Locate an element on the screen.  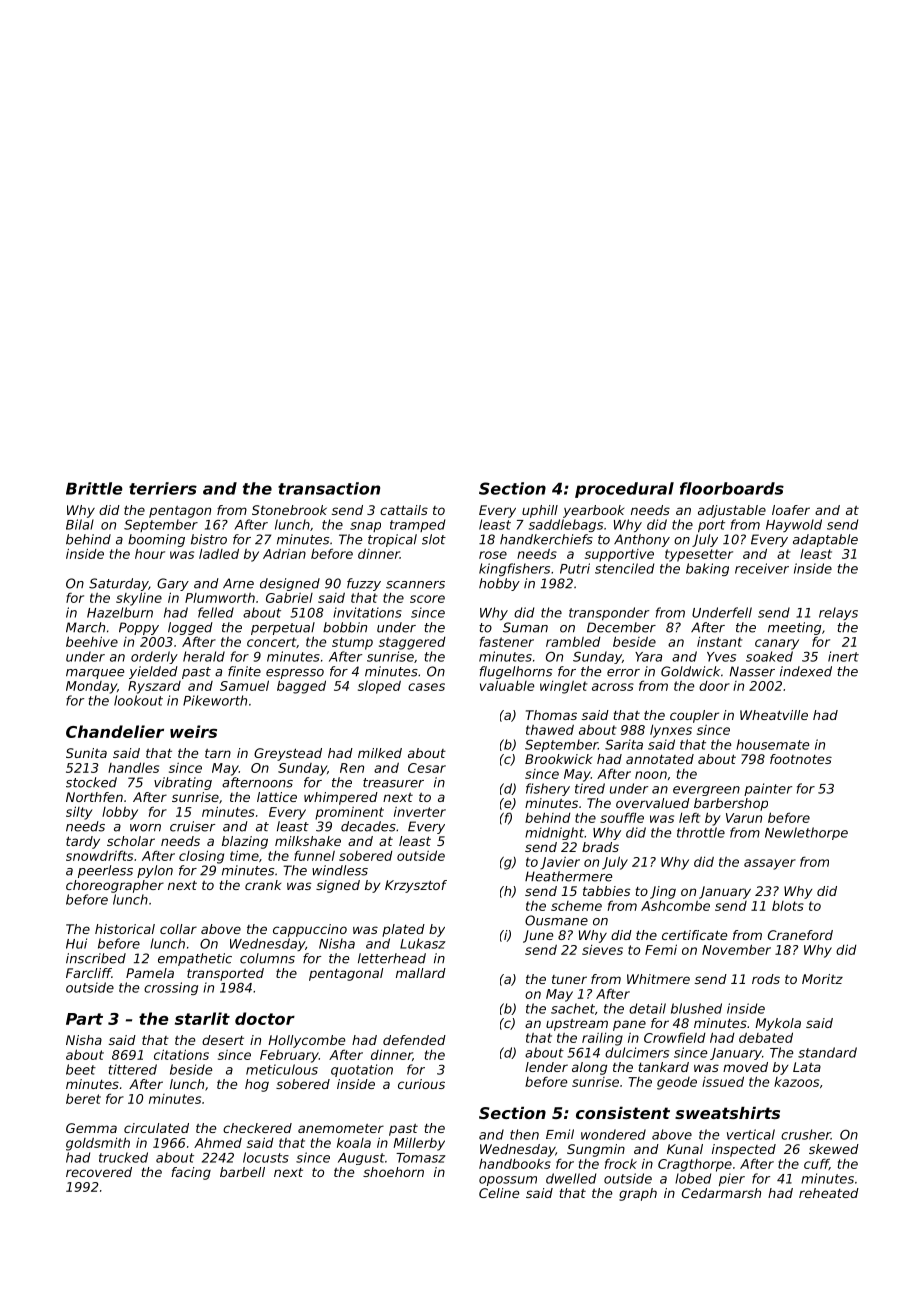
locusts is located at coordinates (266, 1157).
